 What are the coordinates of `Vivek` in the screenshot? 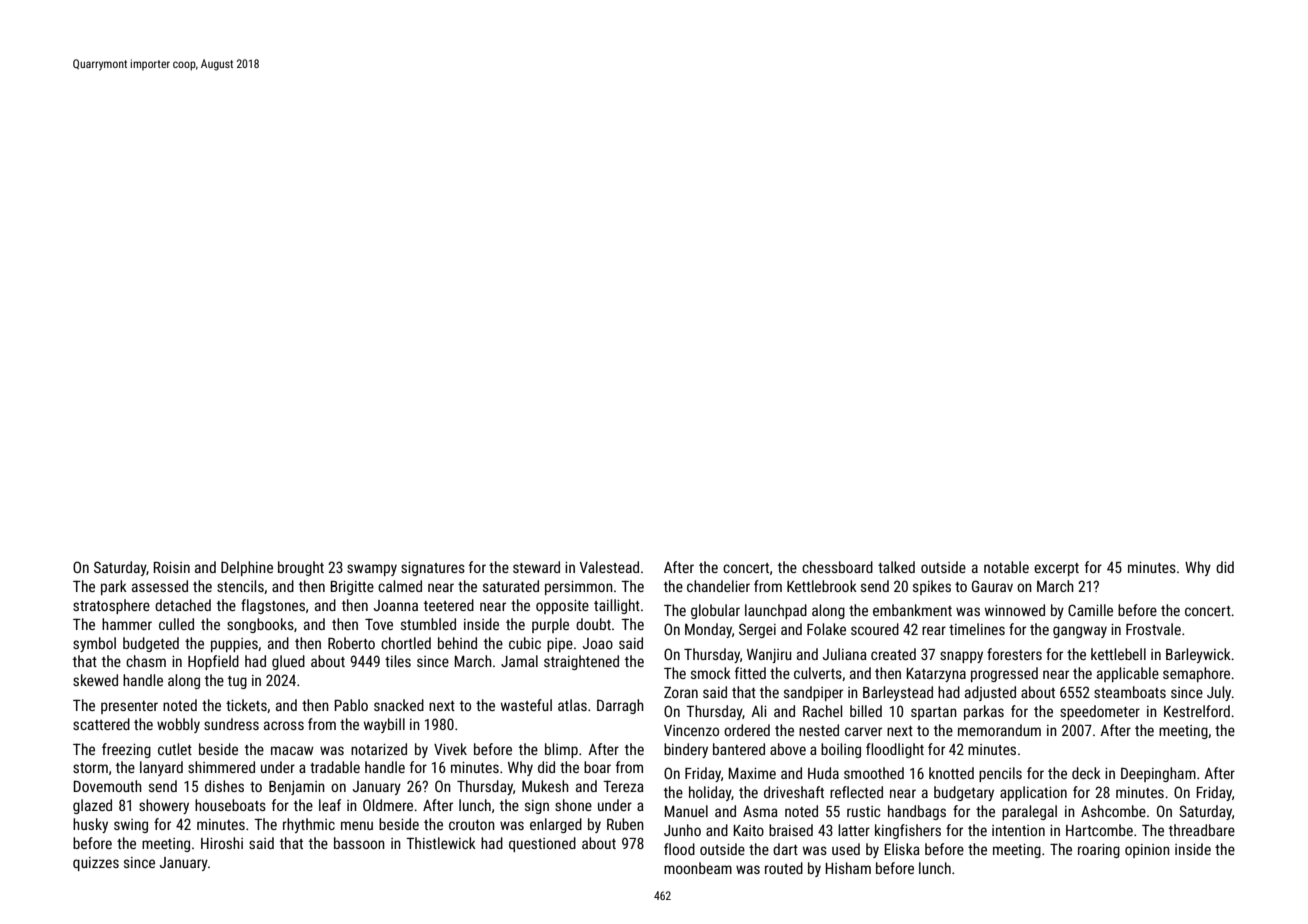 It's located at (450, 749).
